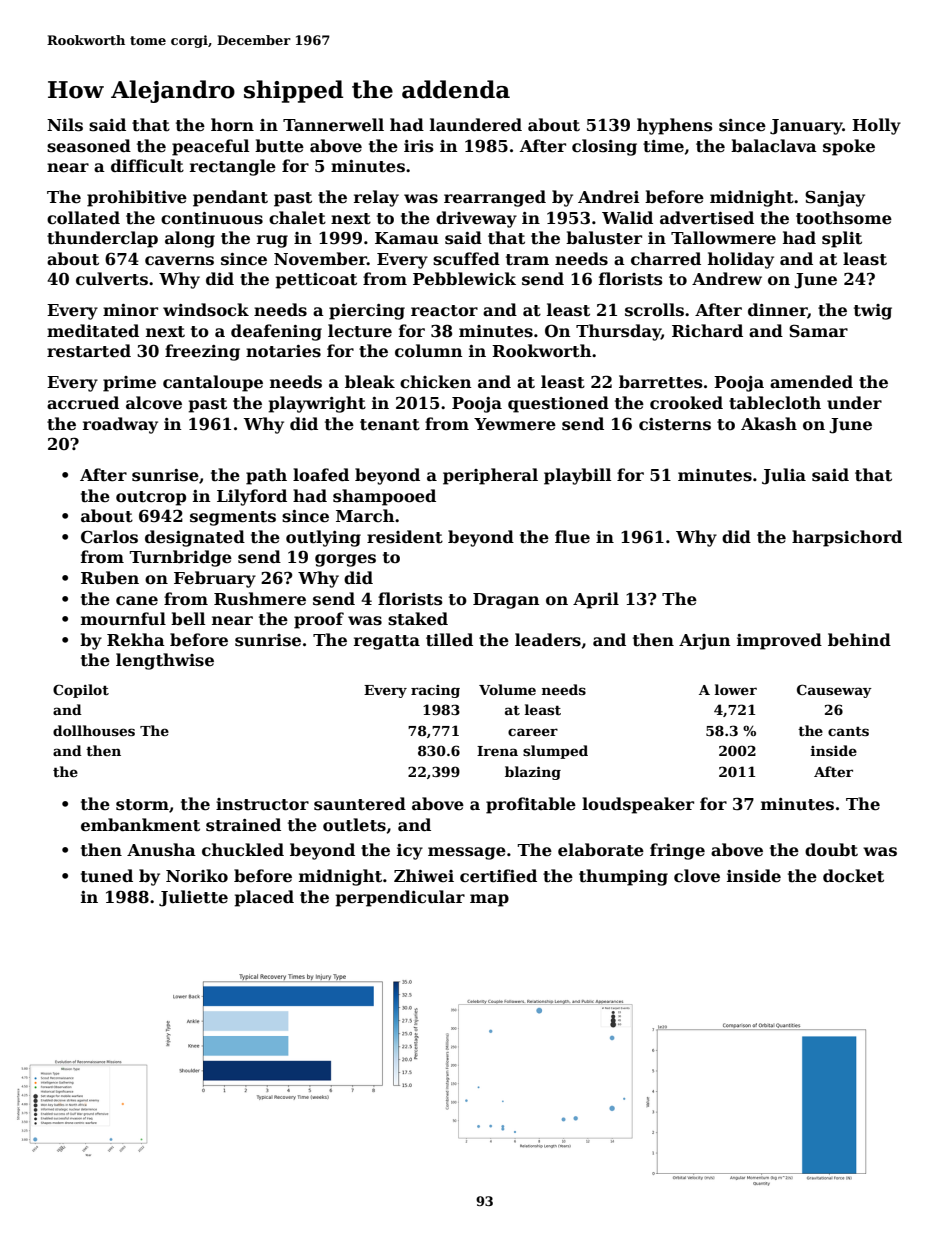 The image size is (952, 1233). Describe the element at coordinates (110, 578) in the document. I see `Ruben` at that location.
